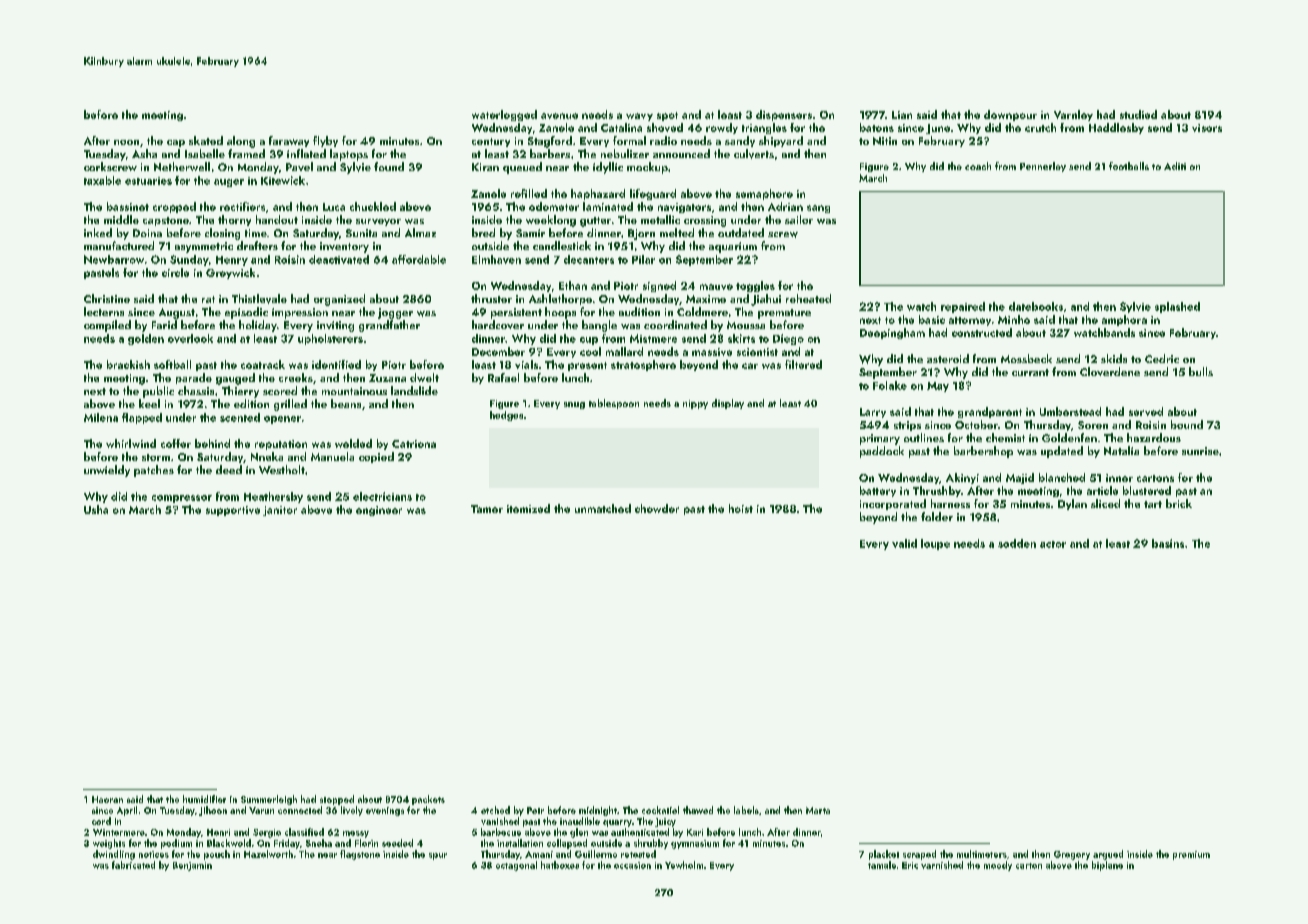  What do you see at coordinates (107, 799) in the document?
I see `Haoran` at bounding box center [107, 799].
